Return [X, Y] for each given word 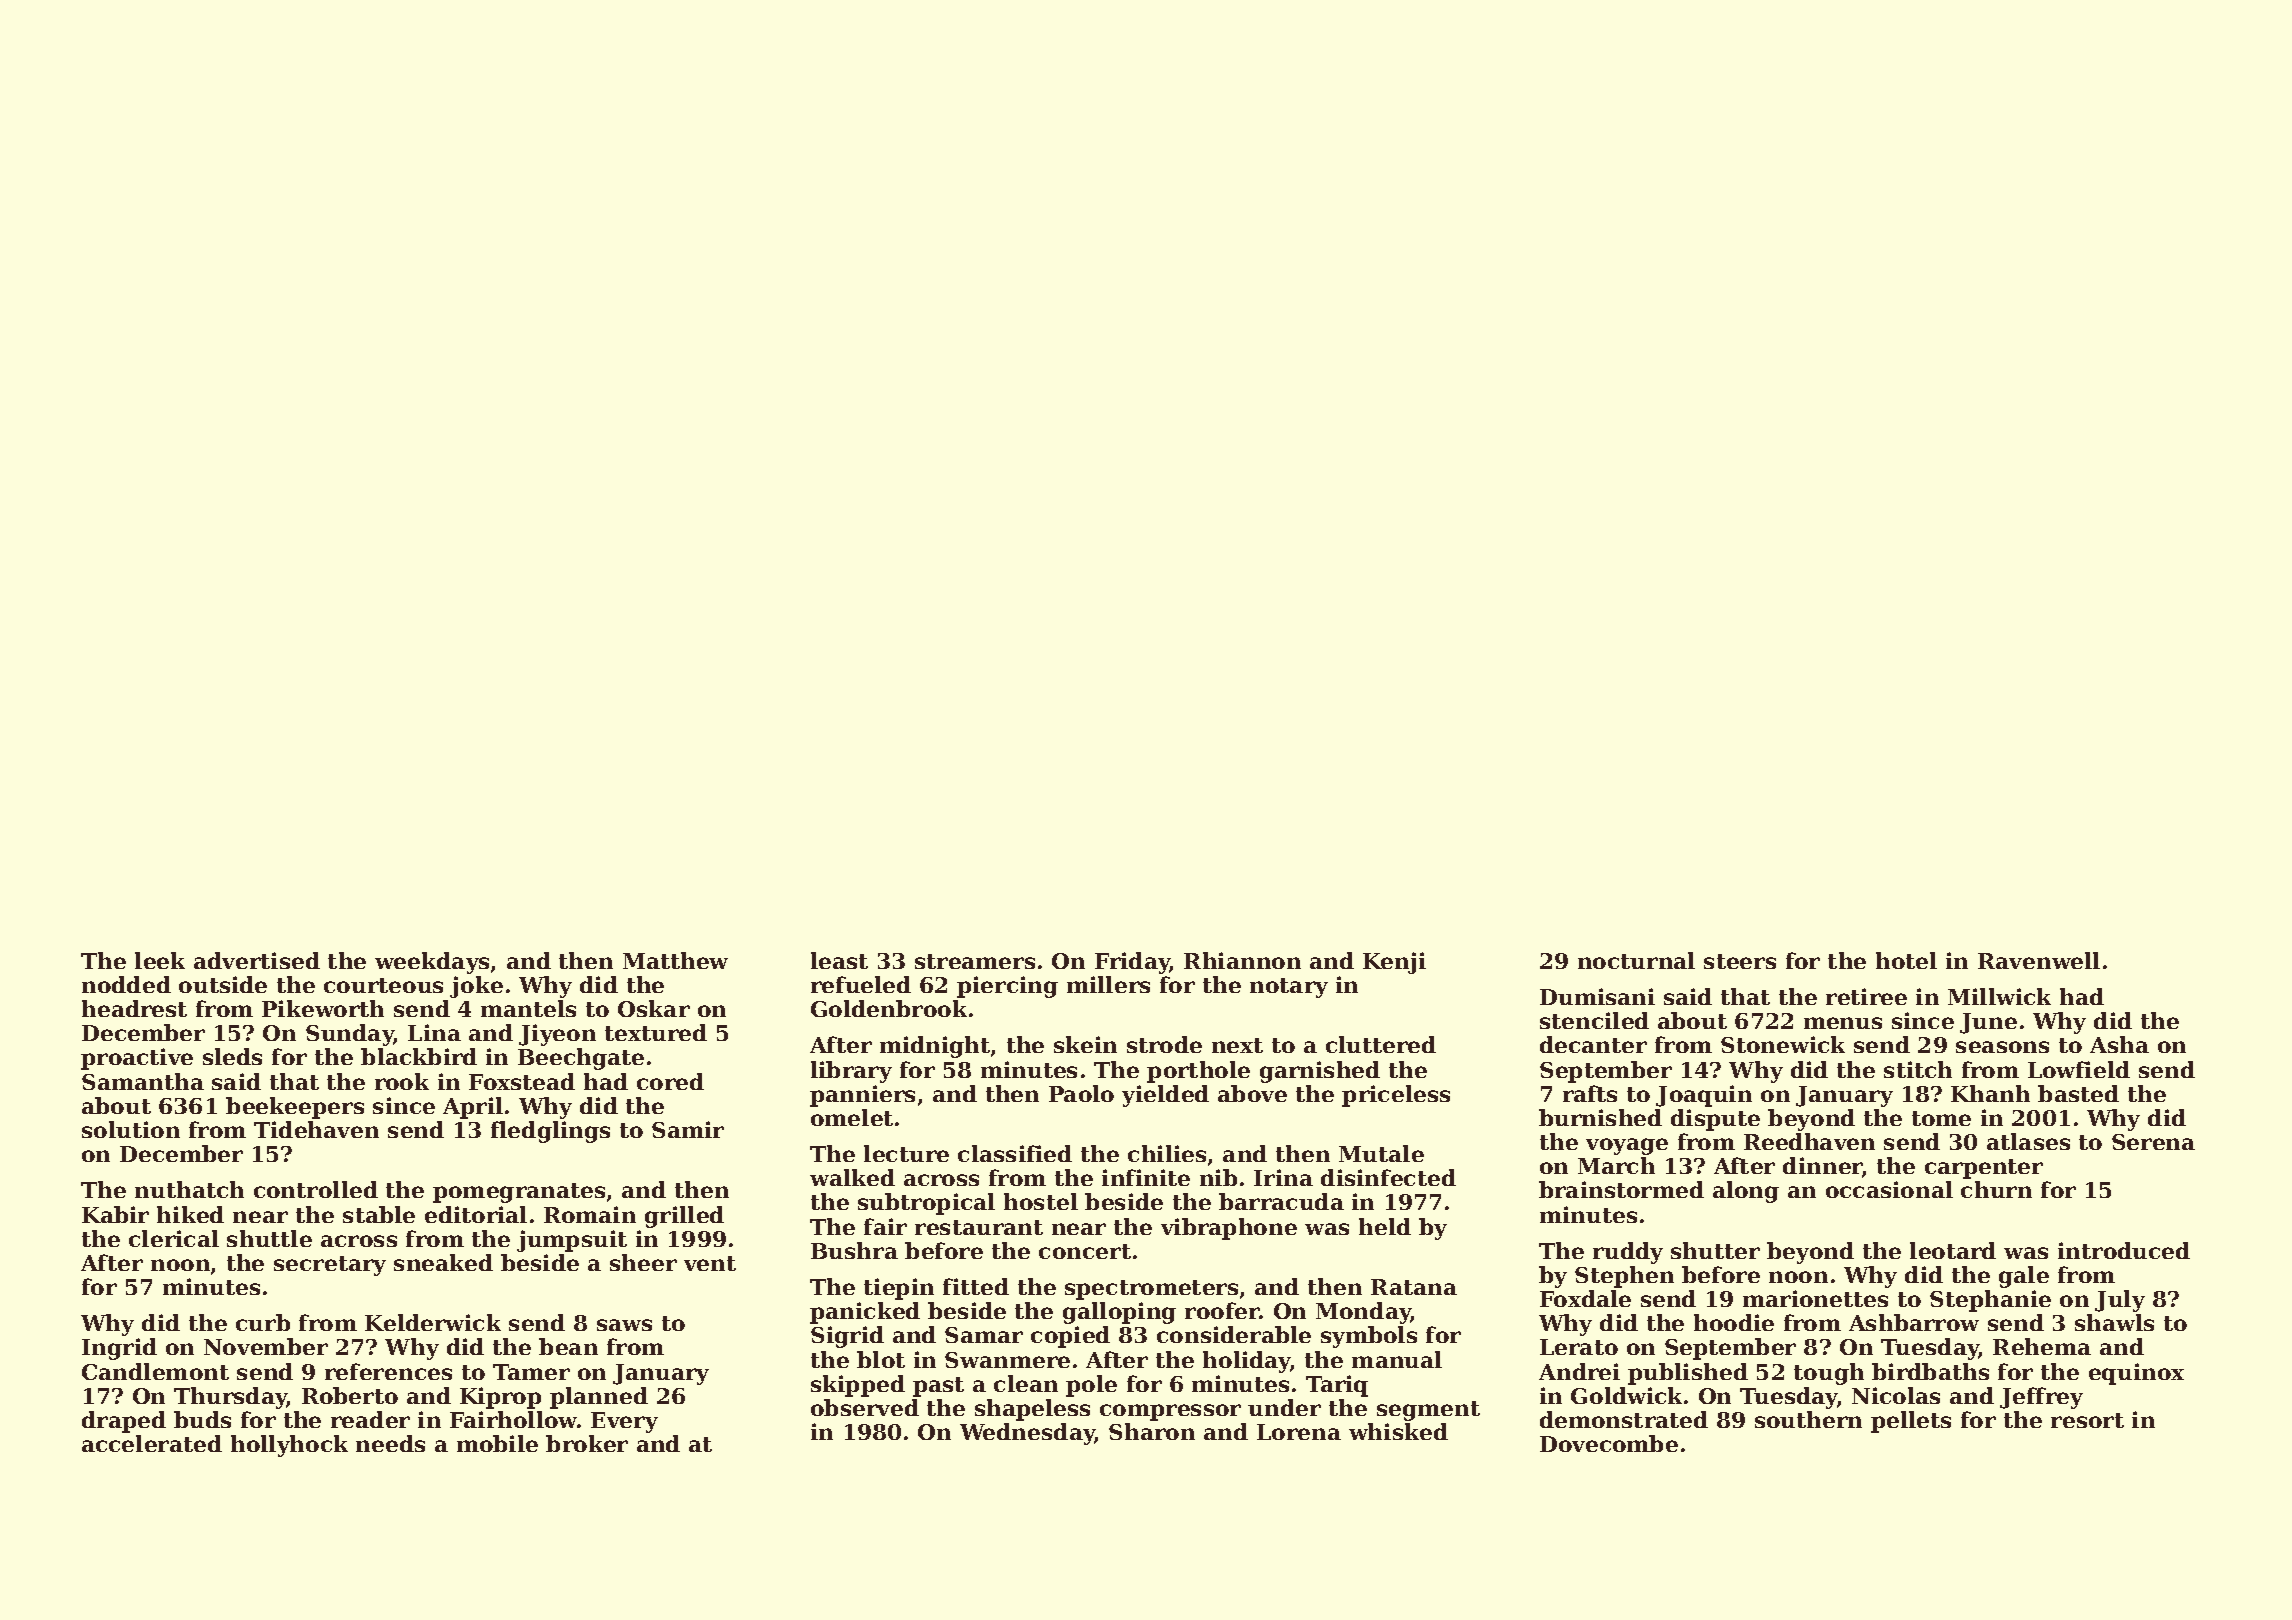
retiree [1866, 996]
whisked [1398, 1431]
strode [1164, 1044]
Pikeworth [323, 1008]
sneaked [443, 1262]
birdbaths [1930, 1371]
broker [587, 1443]
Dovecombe [1609, 1443]
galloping [1119, 1313]
